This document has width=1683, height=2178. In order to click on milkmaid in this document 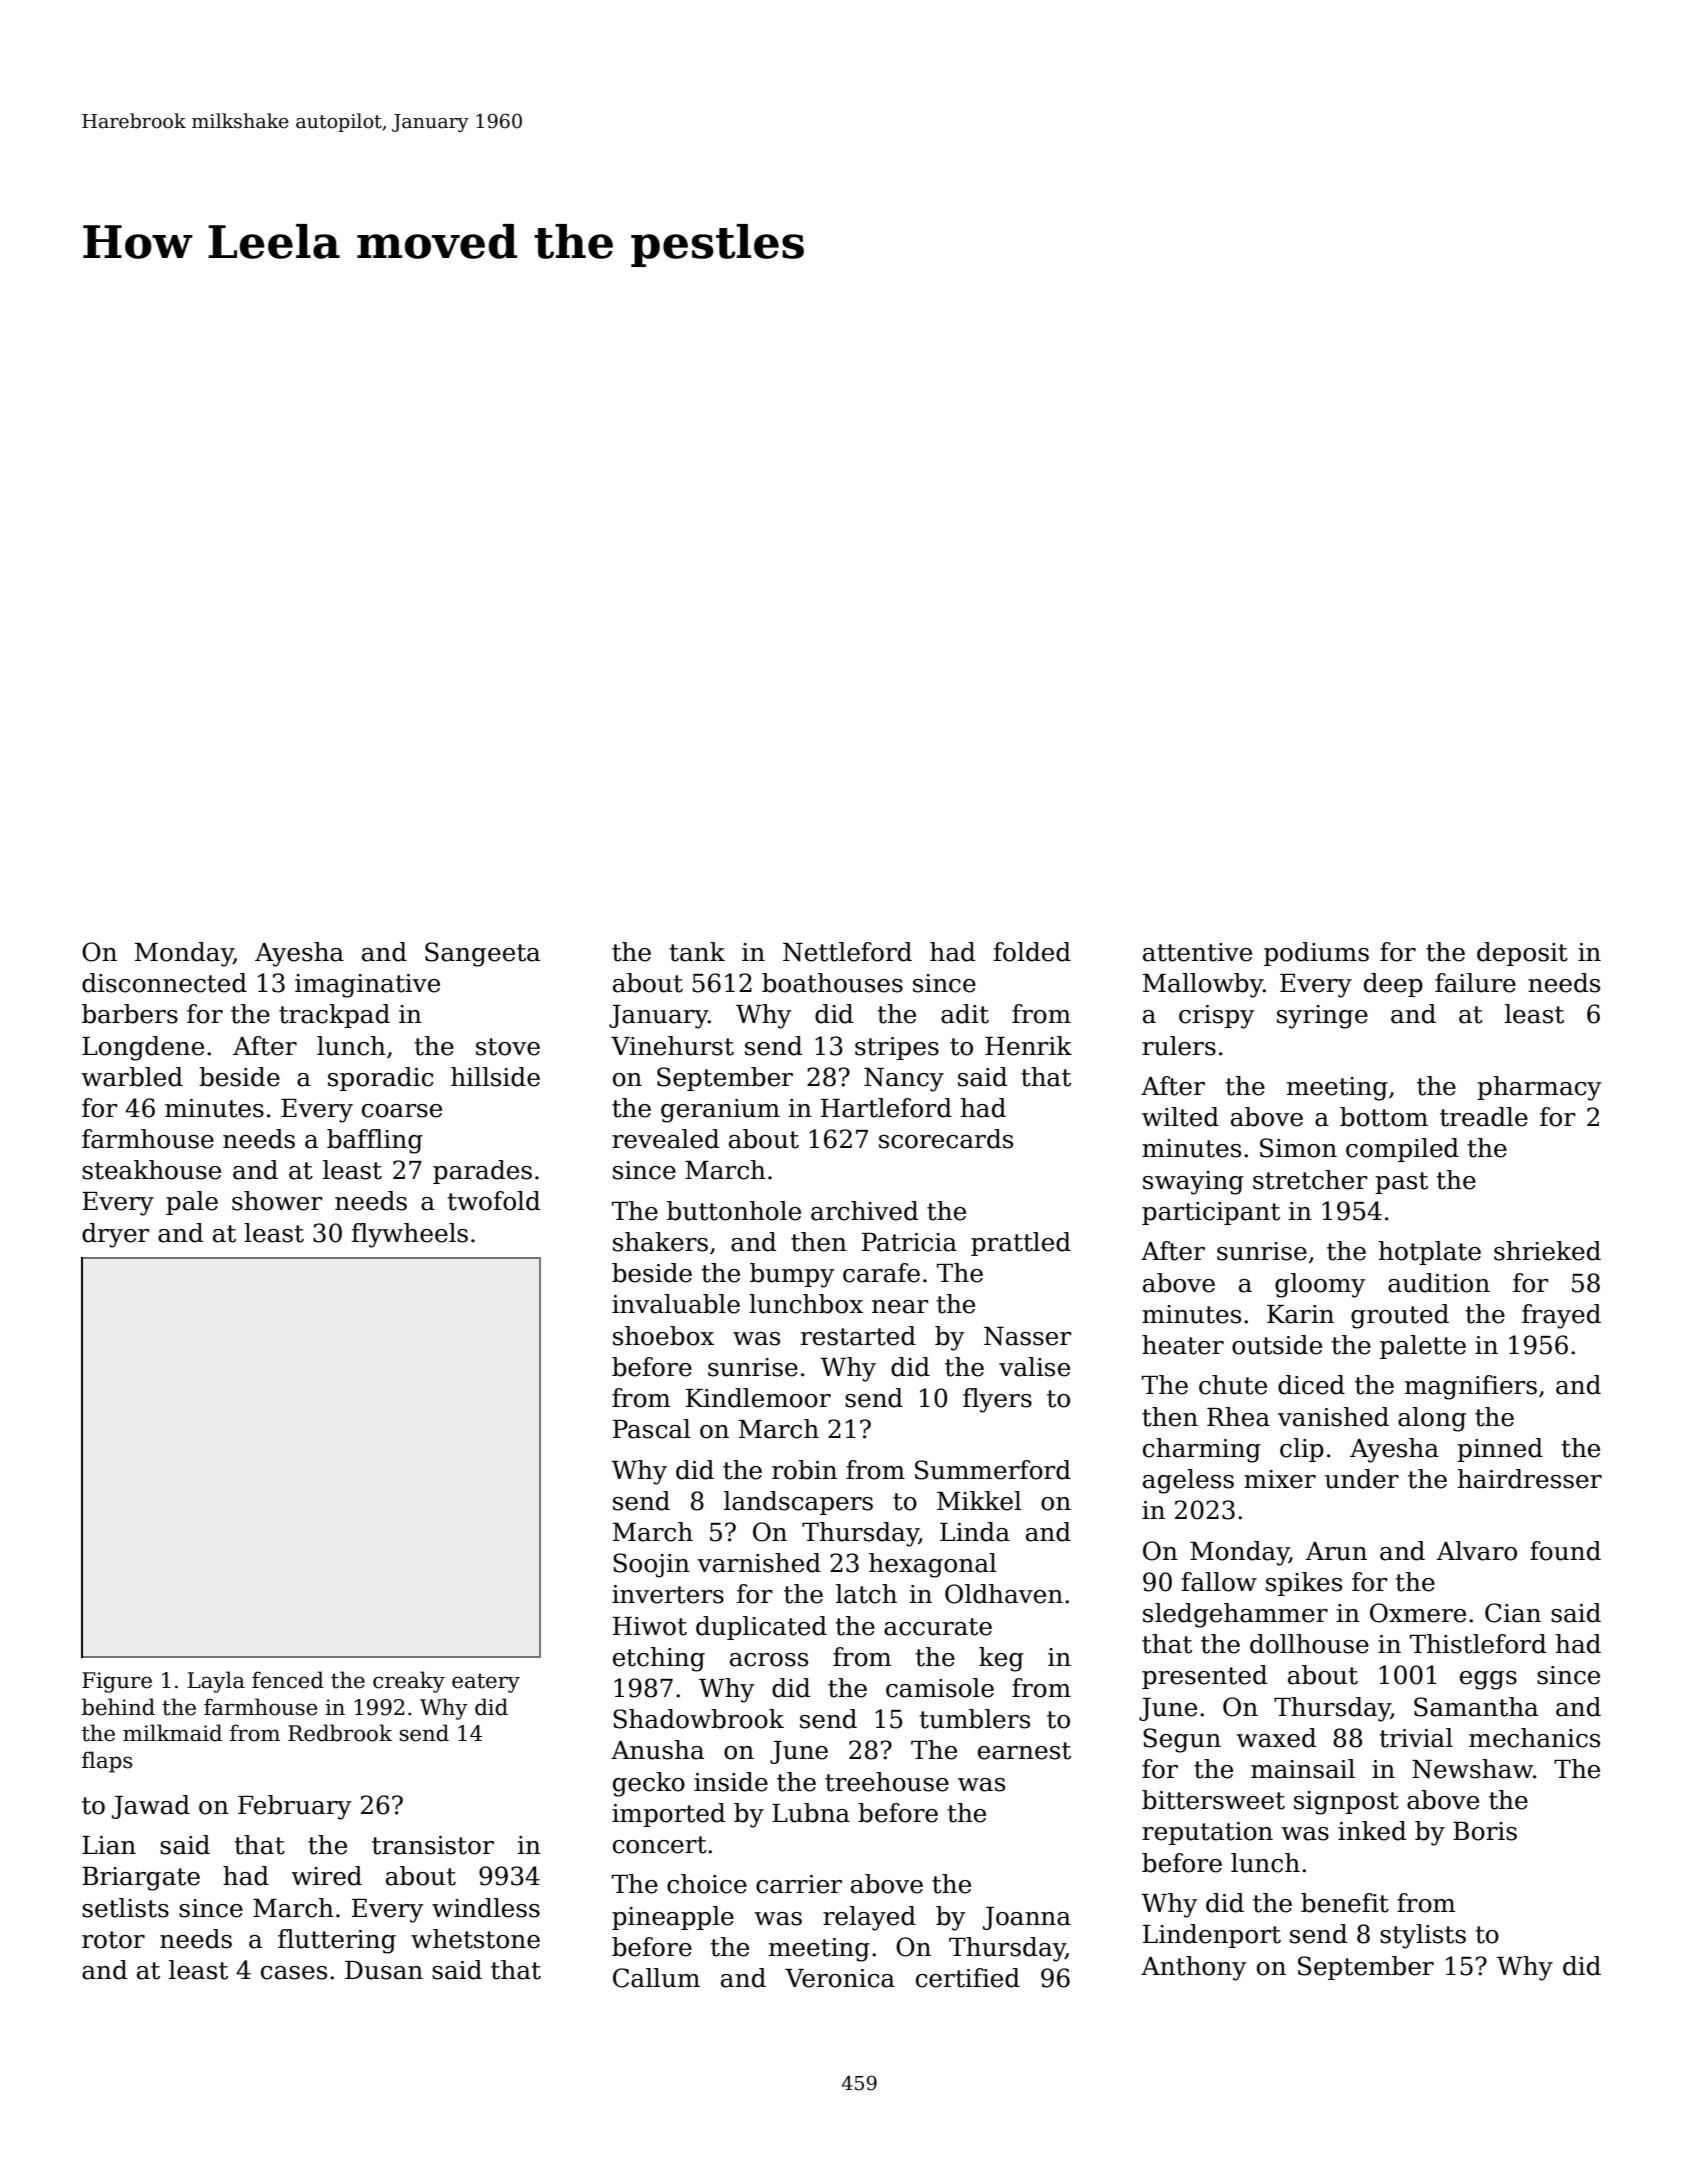, I will do `click(172, 1733)`.
